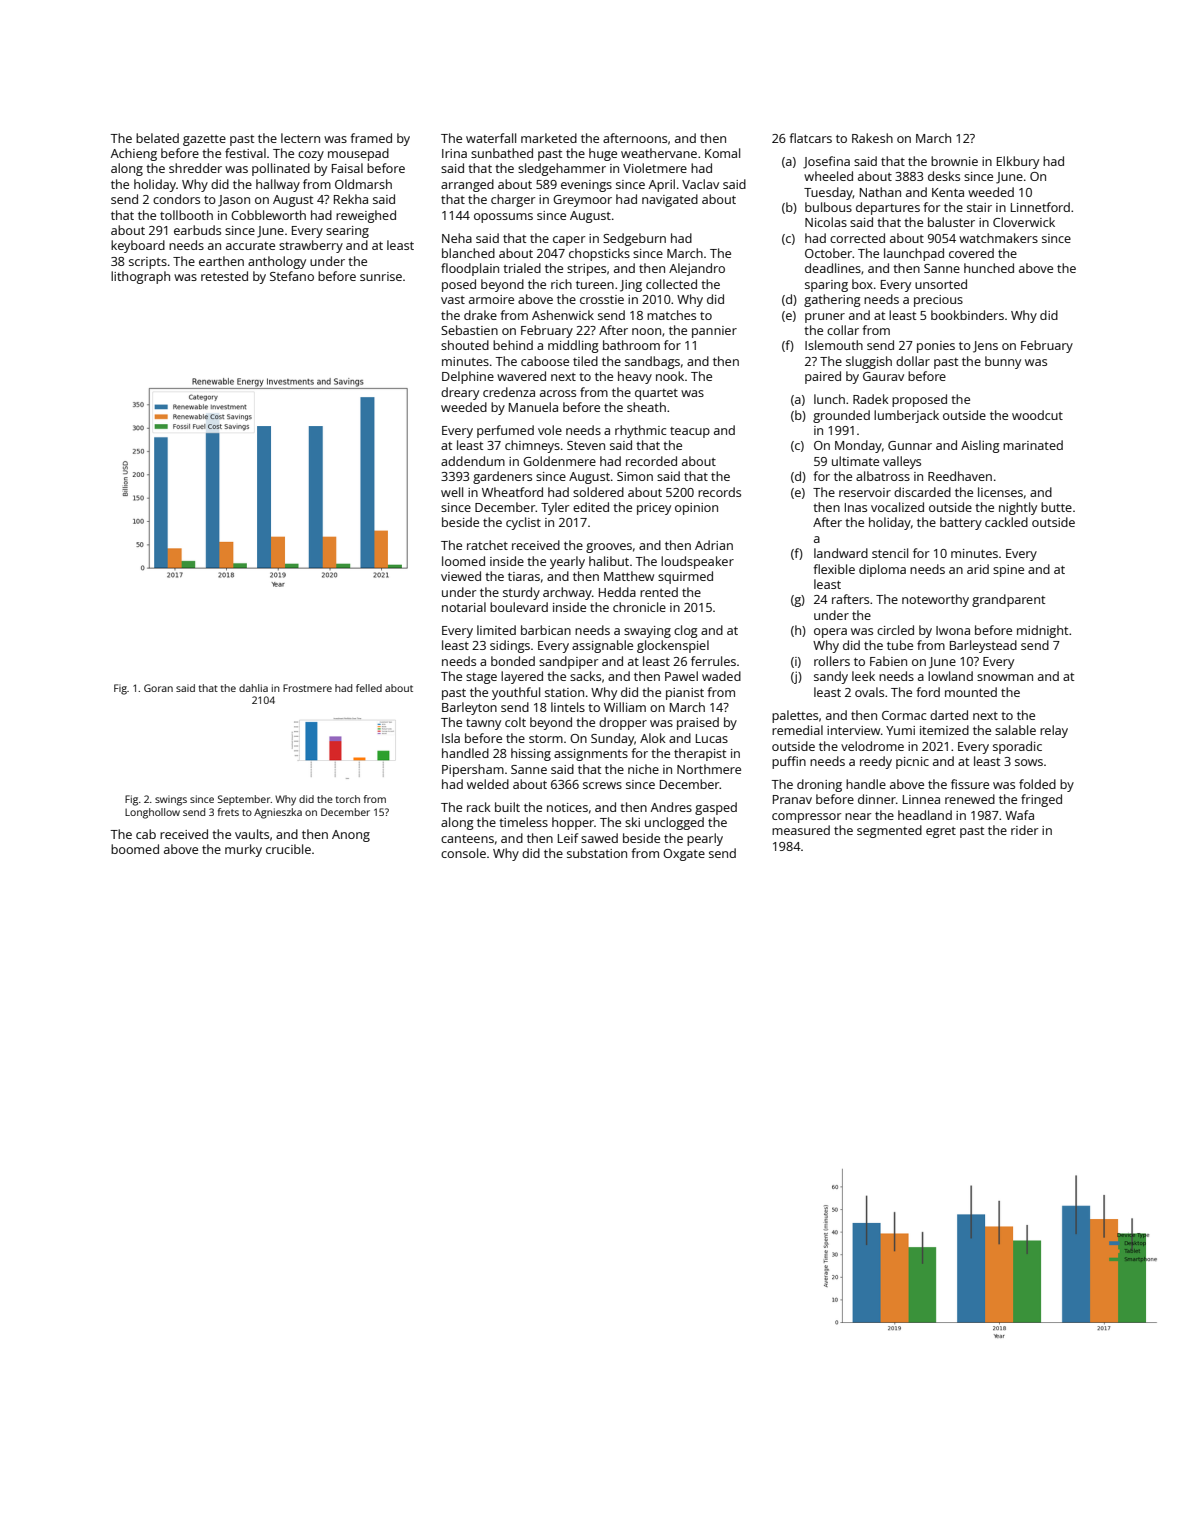 Image resolution: width=1188 pixels, height=1537 pixels. What do you see at coordinates (700, 184) in the image?
I see `Vaclav` at bounding box center [700, 184].
